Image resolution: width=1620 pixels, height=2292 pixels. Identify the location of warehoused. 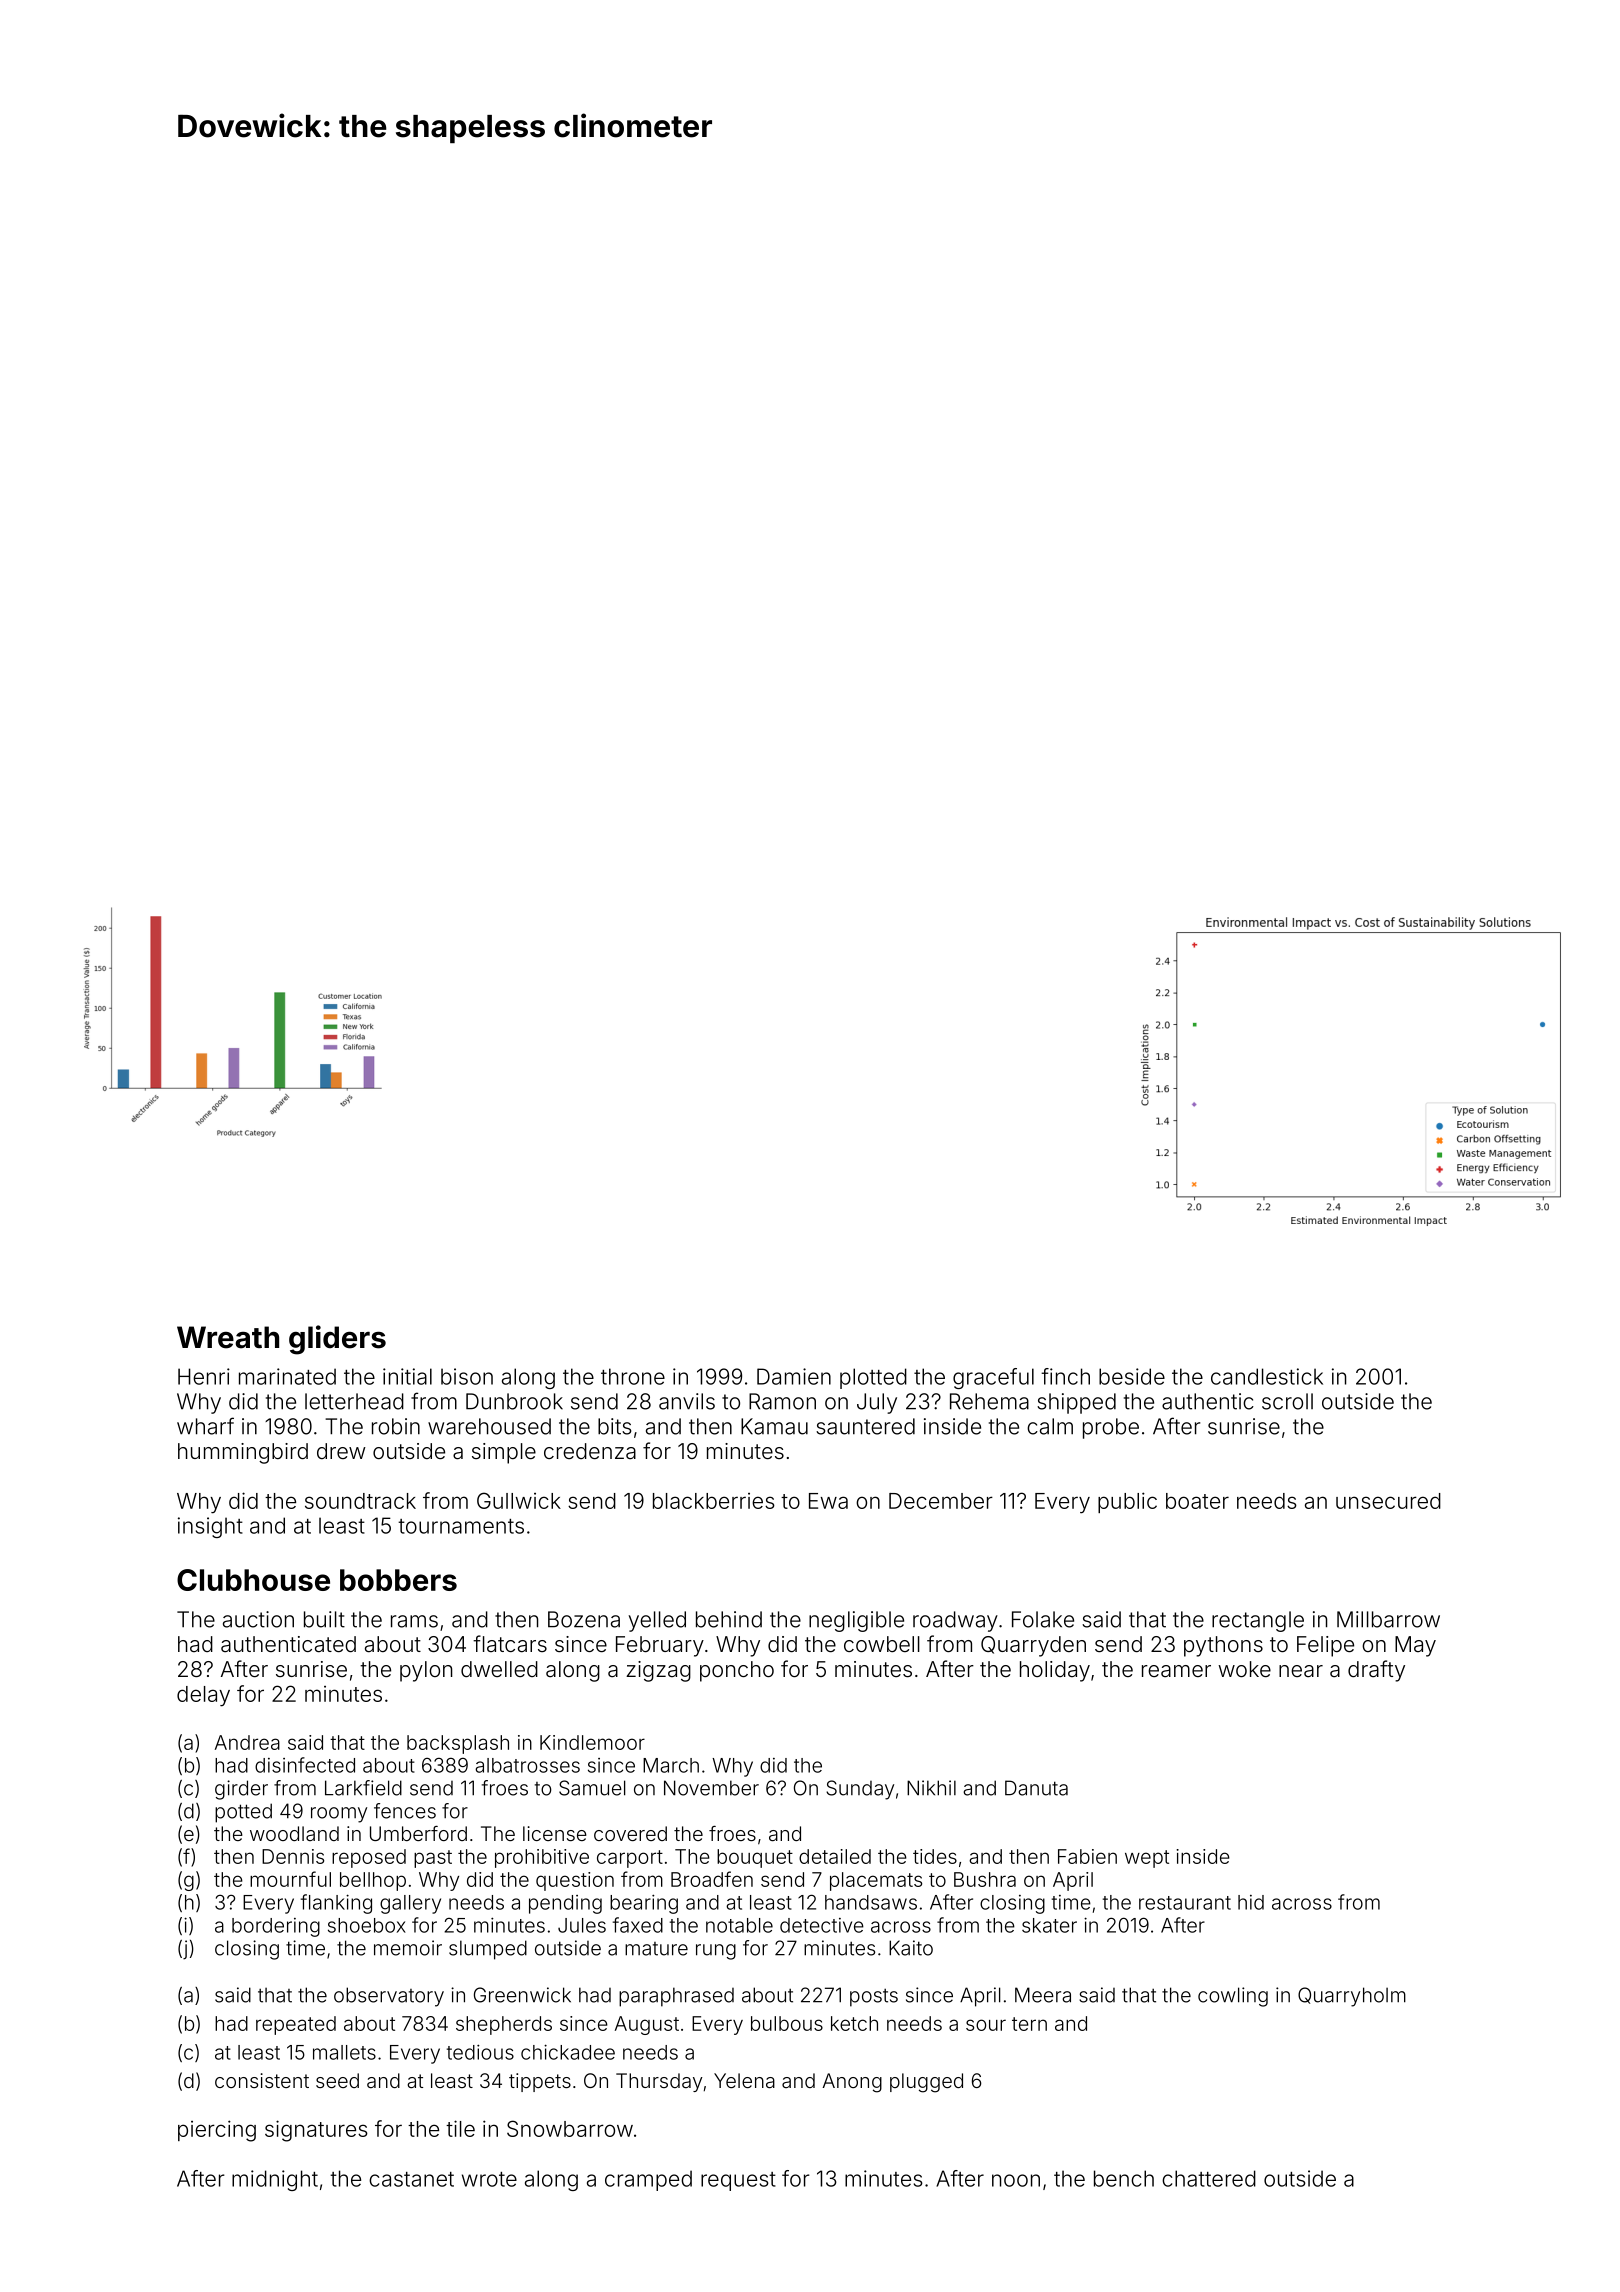
(489, 1426).
